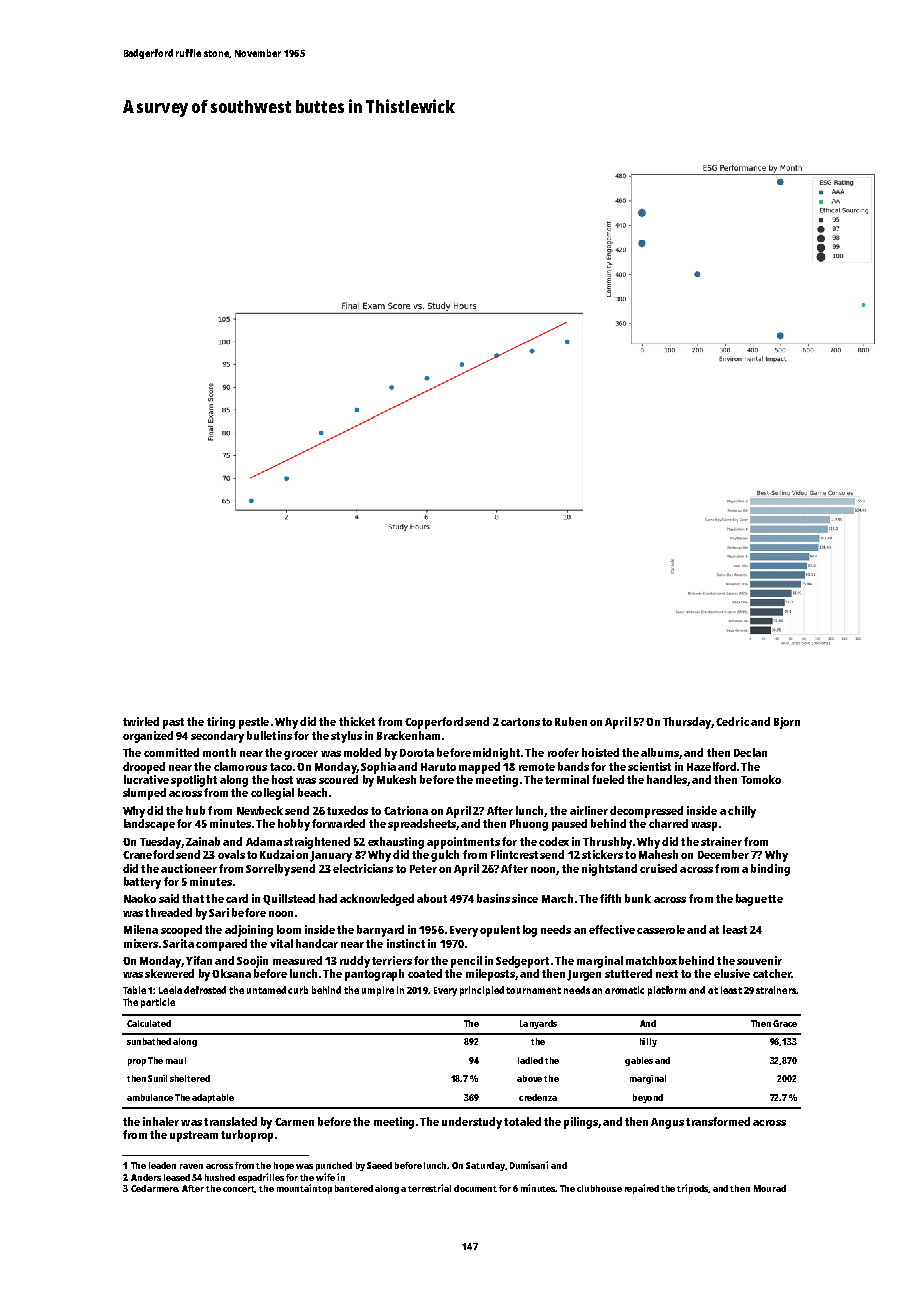  Describe the element at coordinates (530, 1060) in the screenshot. I see `ladled` at that location.
